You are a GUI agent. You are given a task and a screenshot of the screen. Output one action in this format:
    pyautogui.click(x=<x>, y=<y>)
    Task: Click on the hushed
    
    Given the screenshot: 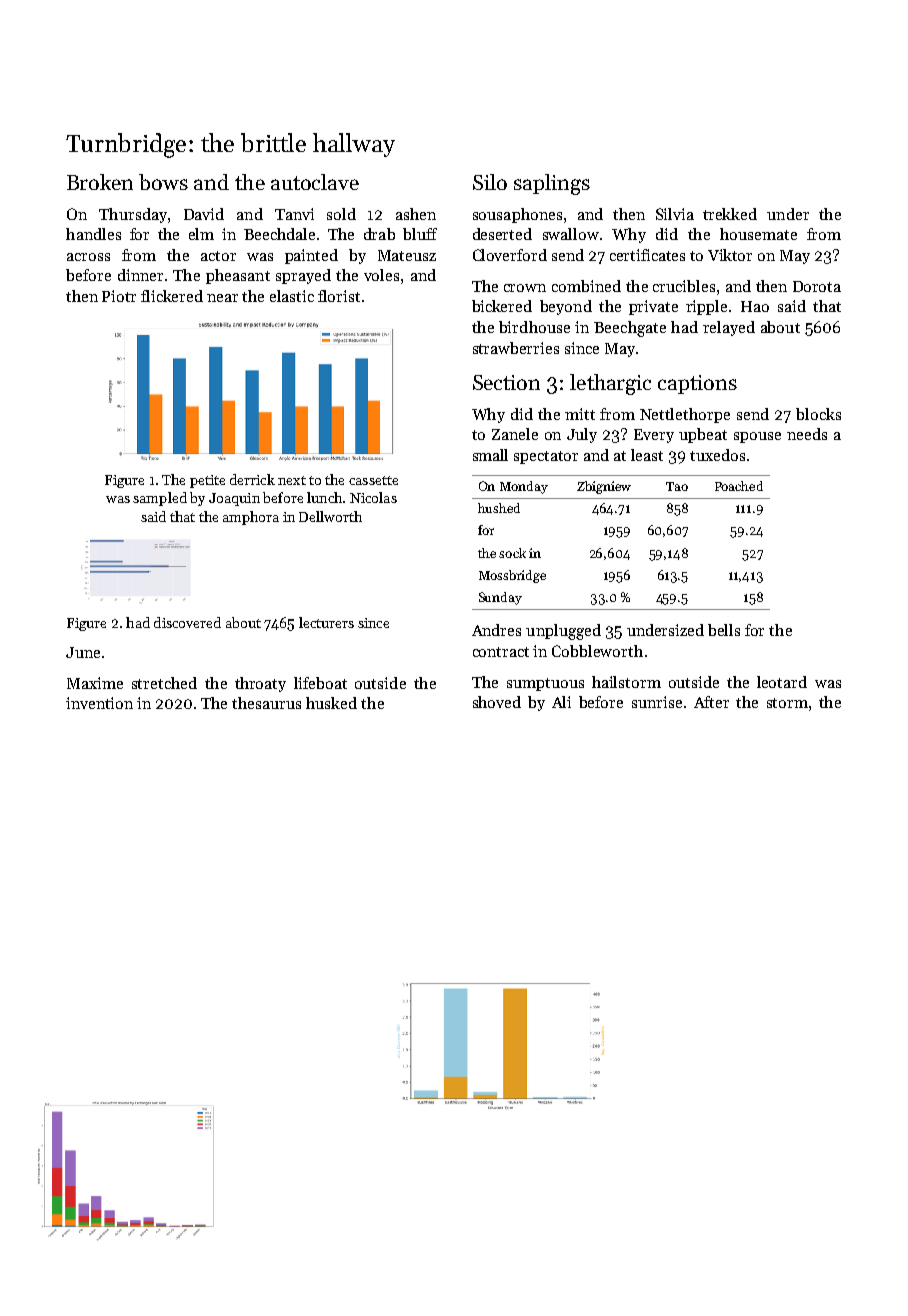 What is the action you would take?
    pyautogui.click(x=499, y=508)
